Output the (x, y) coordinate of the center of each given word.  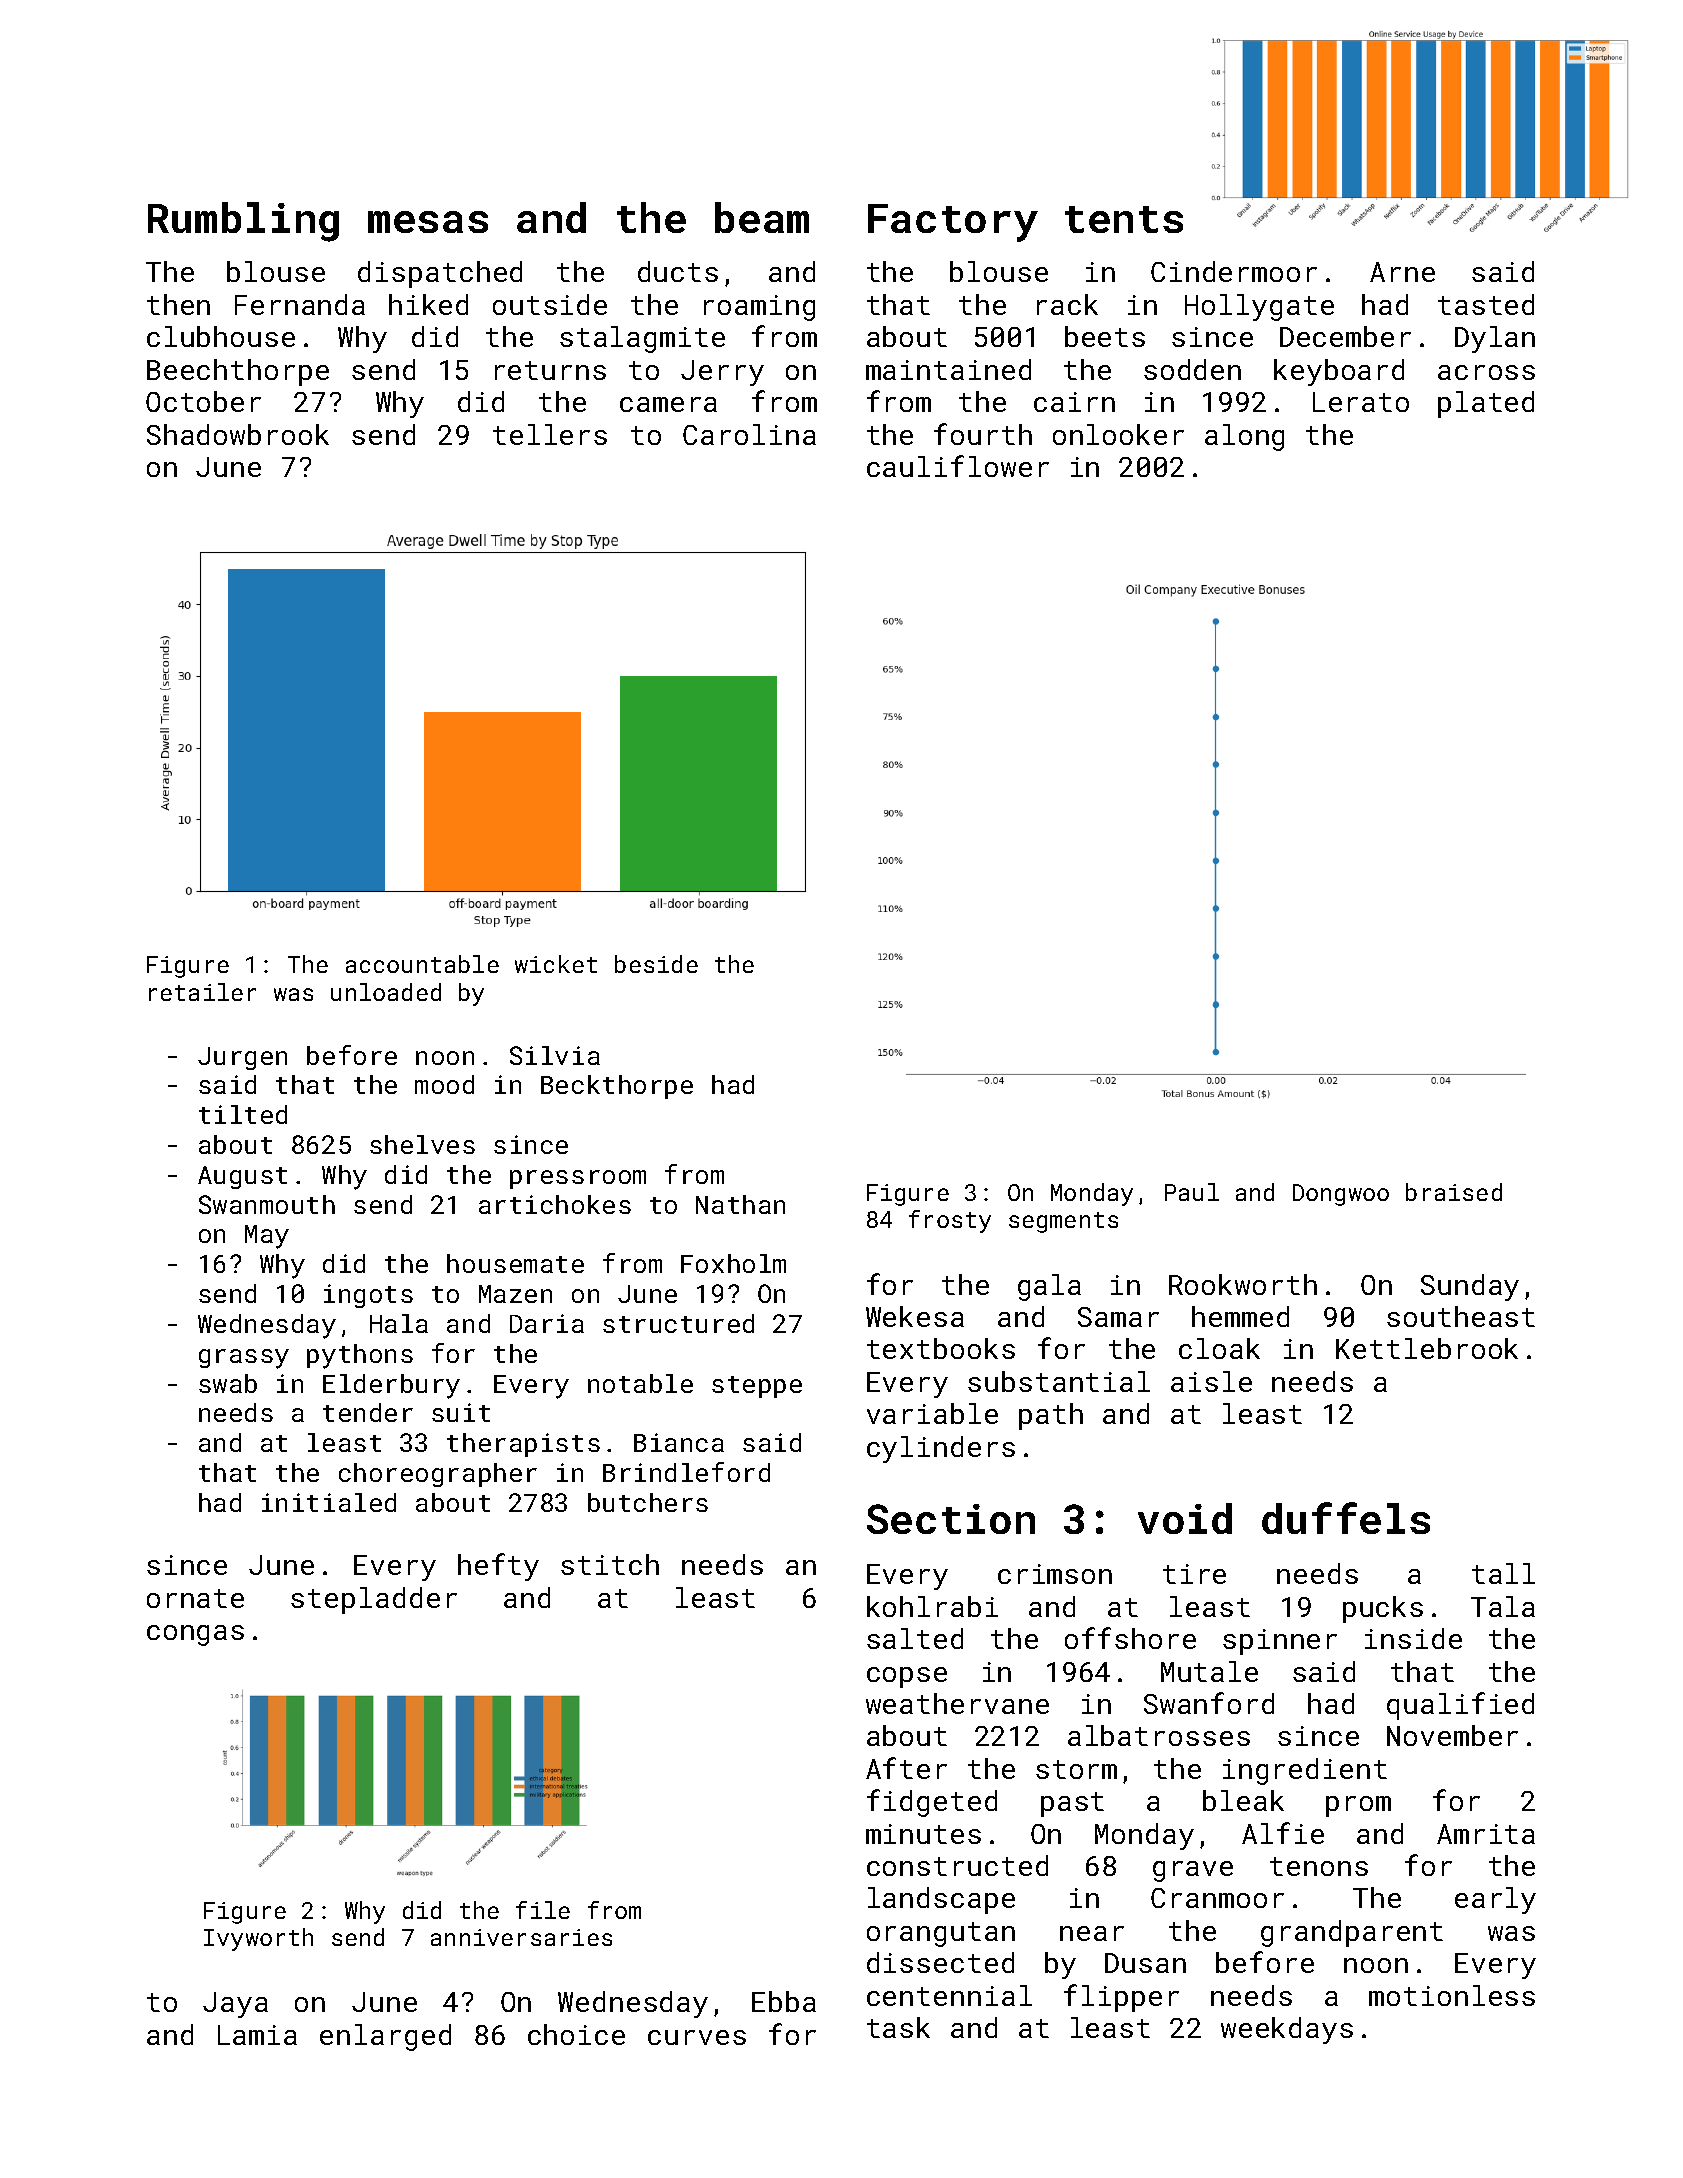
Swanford (1209, 1703)
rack (1067, 304)
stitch (610, 1564)
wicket (556, 964)
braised (1454, 1192)
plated (1486, 404)
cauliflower (958, 466)
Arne (1402, 272)
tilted (243, 1114)
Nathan (740, 1204)
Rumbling (243, 222)
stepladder (374, 1600)
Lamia (257, 2035)
